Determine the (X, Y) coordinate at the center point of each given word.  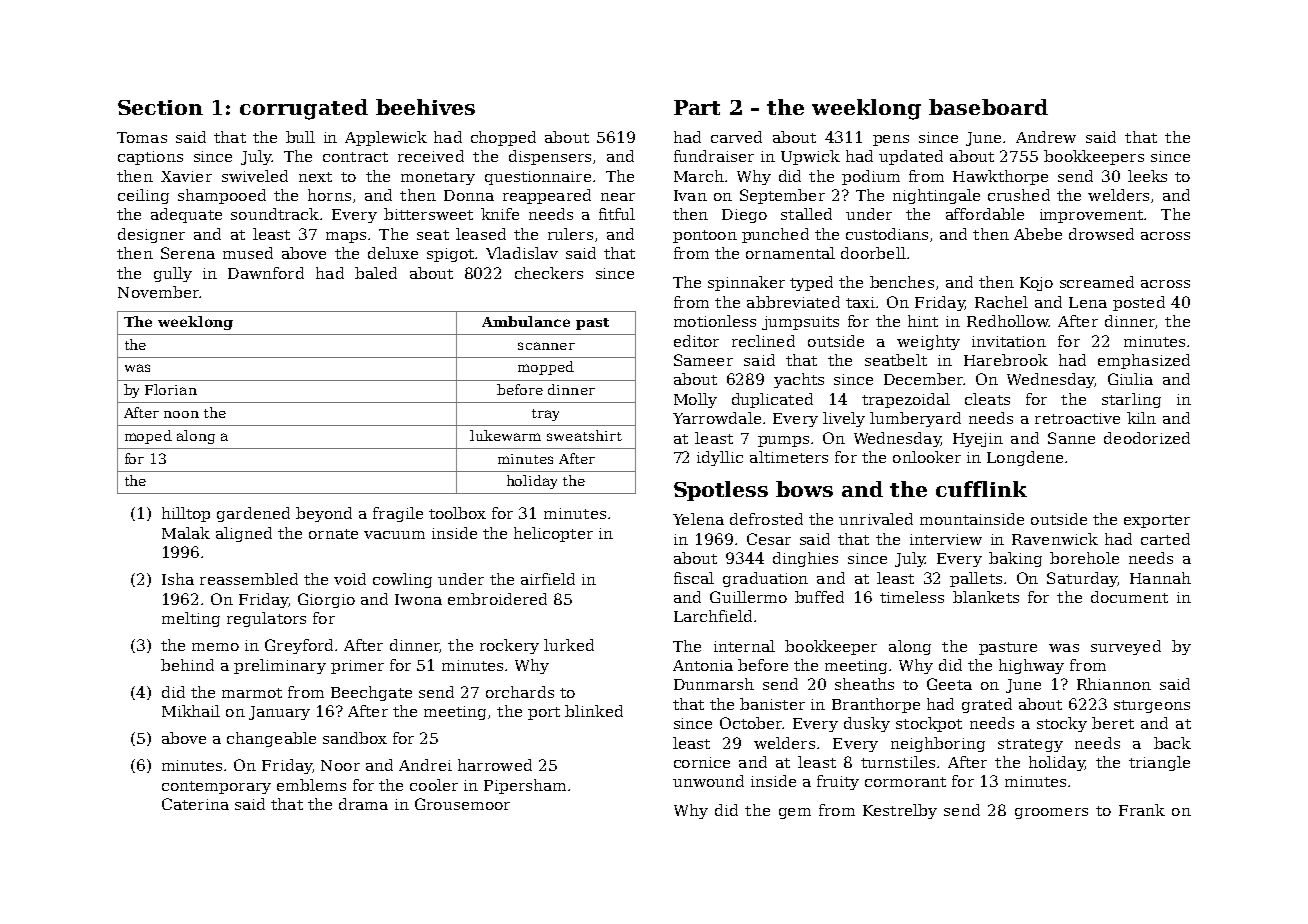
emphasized (1144, 361)
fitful (617, 214)
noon (181, 414)
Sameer (703, 360)
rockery (509, 646)
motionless (715, 321)
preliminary (280, 666)
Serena (188, 253)
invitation (1009, 341)
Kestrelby (900, 811)
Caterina (195, 804)
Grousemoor (462, 804)
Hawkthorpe (1000, 177)
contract (355, 157)
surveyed (1126, 647)
